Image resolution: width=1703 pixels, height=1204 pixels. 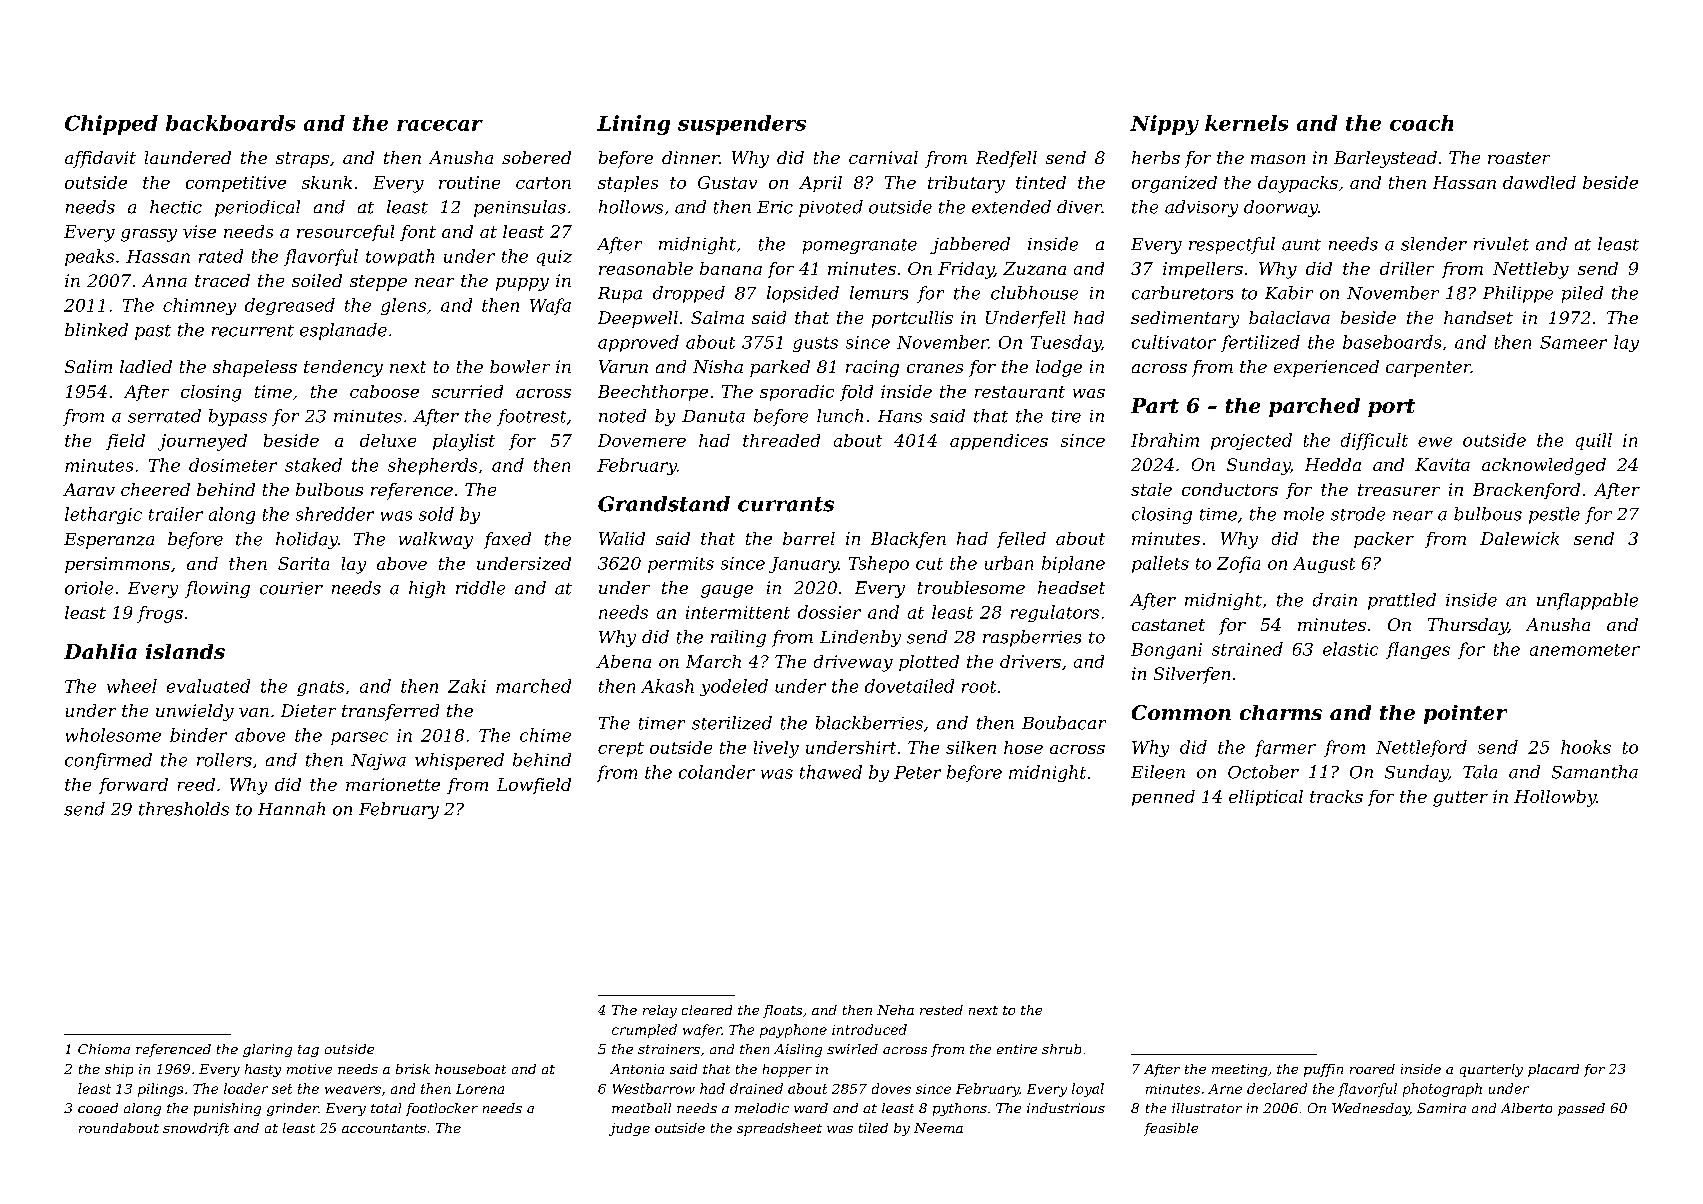 I want to click on restaurant, so click(x=1020, y=392).
